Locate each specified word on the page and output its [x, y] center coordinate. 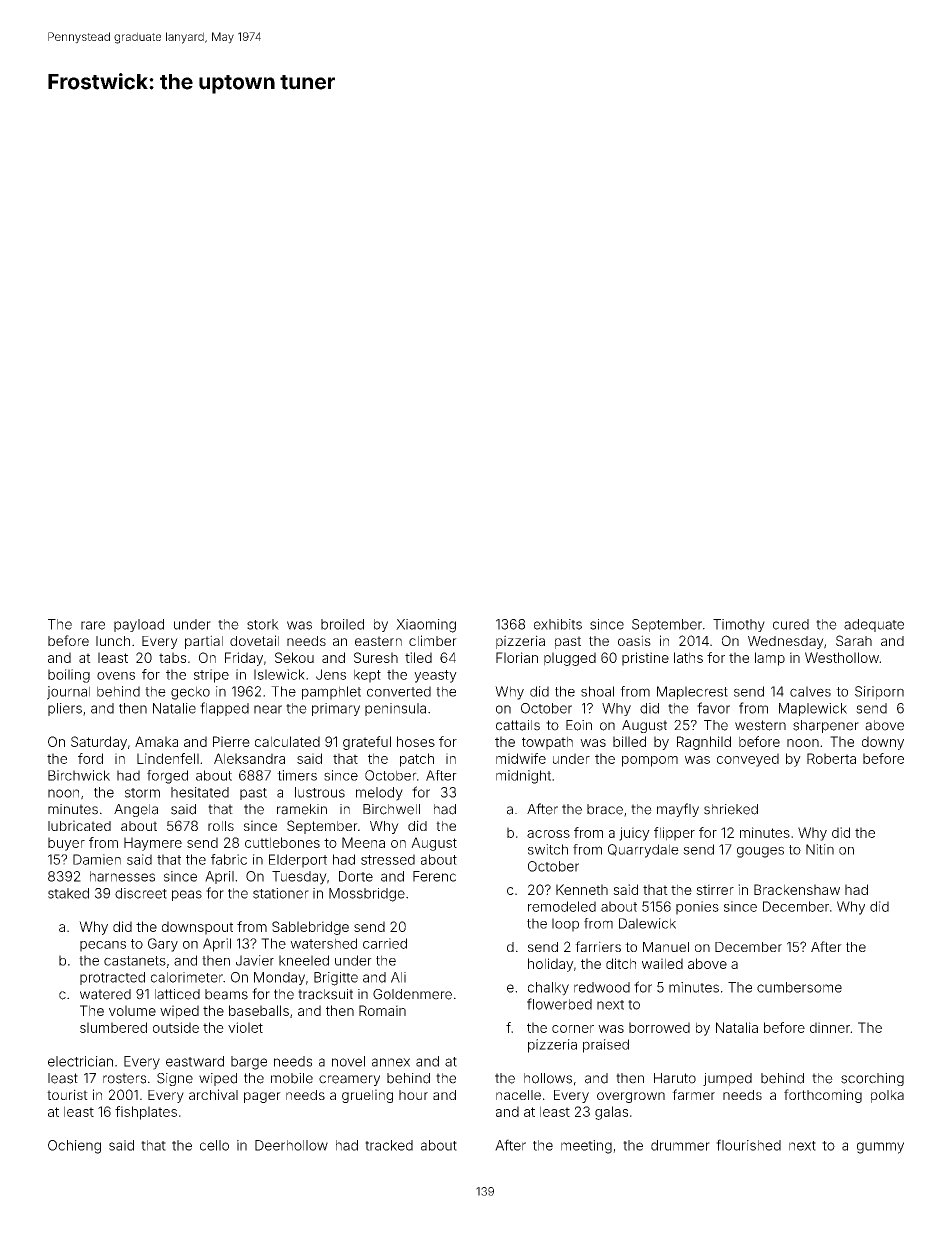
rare [93, 625]
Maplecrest [692, 693]
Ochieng [74, 1147]
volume [132, 1010]
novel [348, 1061]
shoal [597, 691]
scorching [872, 1079]
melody [379, 794]
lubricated [79, 825]
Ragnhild [704, 743]
